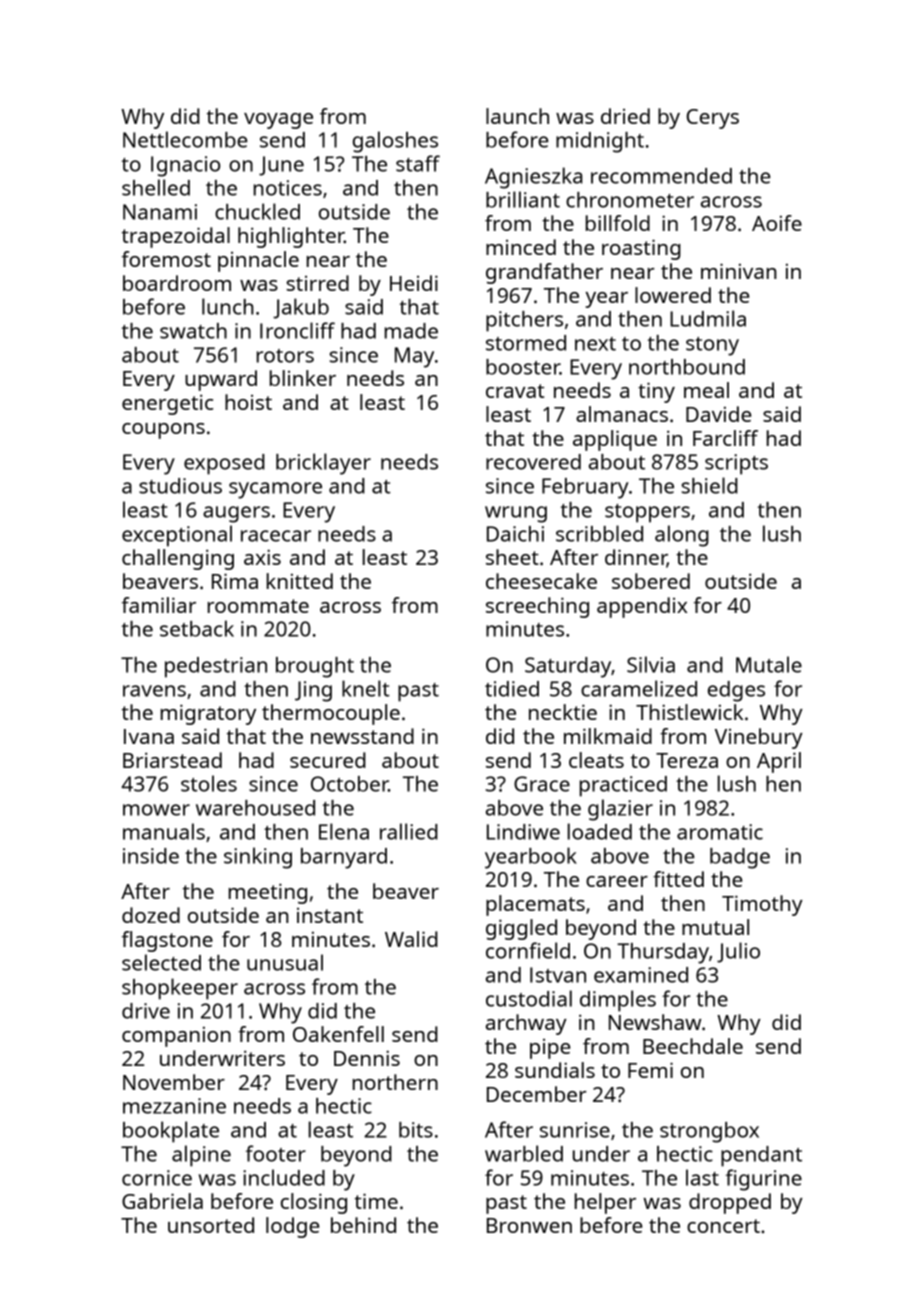 The image size is (924, 1311). I want to click on edges, so click(736, 691).
